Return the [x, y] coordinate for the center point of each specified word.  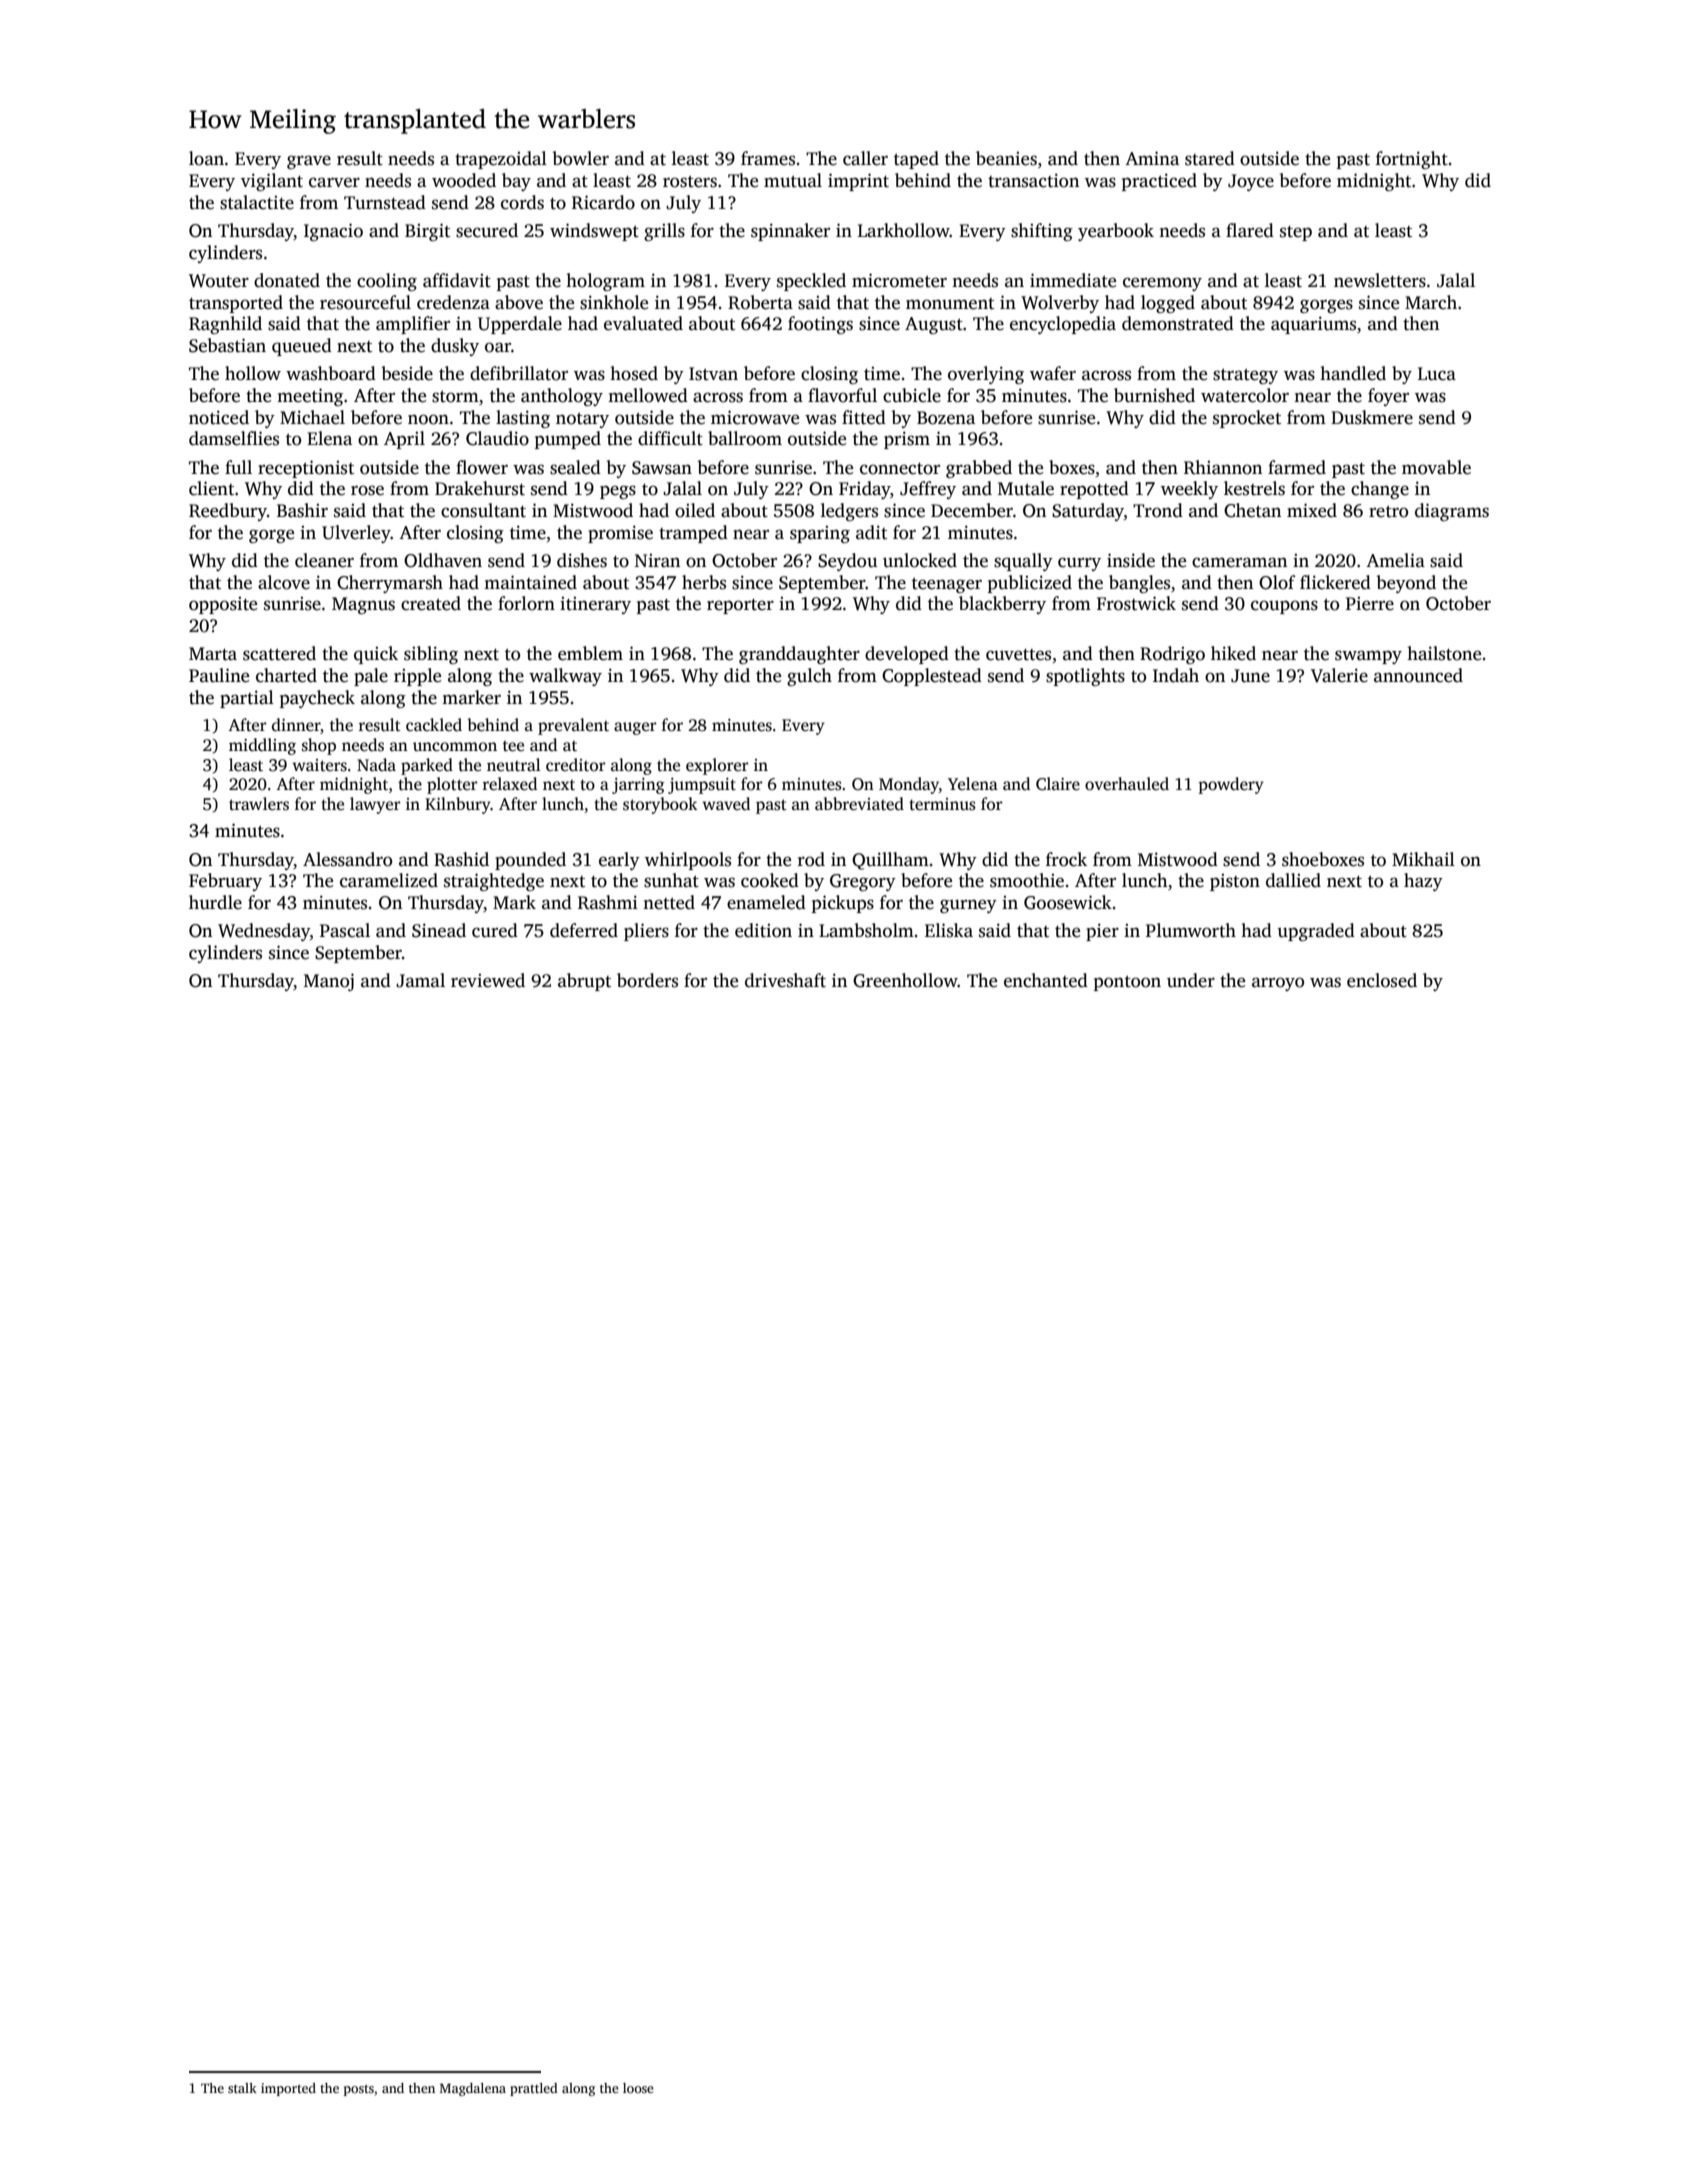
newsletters [1380, 280]
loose [638, 2088]
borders [647, 980]
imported [288, 2089]
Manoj [329, 982]
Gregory [863, 882]
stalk [242, 2088]
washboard [331, 373]
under [1191, 980]
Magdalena [473, 2089]
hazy [1423, 882]
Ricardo [603, 202]
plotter [452, 785]
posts [359, 2090]
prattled [534, 2089]
